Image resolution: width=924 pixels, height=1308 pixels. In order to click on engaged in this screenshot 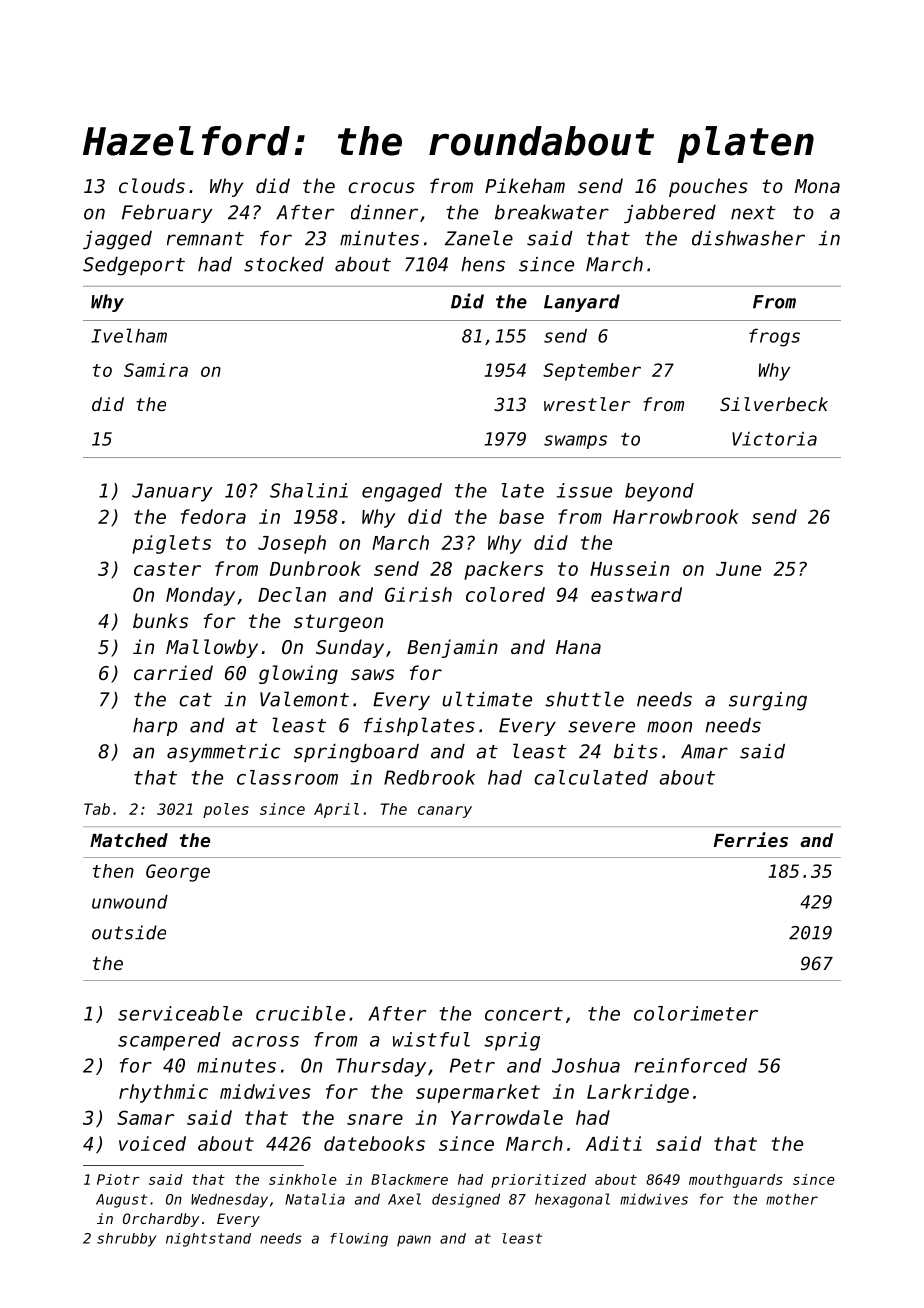, I will do `click(402, 492)`.
